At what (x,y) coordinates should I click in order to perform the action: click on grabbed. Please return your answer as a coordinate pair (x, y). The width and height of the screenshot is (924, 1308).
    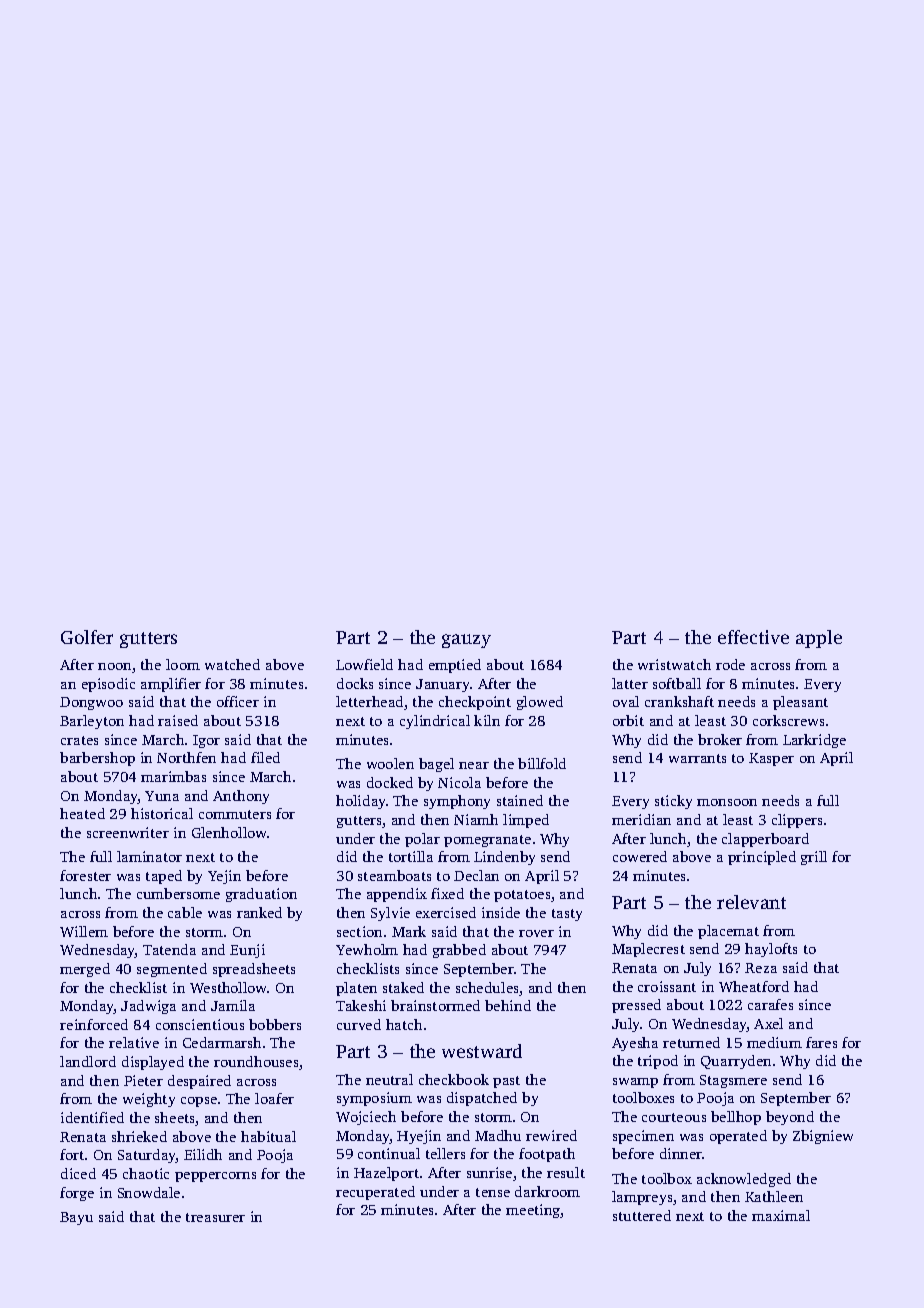
    Looking at the image, I should click on (459, 951).
